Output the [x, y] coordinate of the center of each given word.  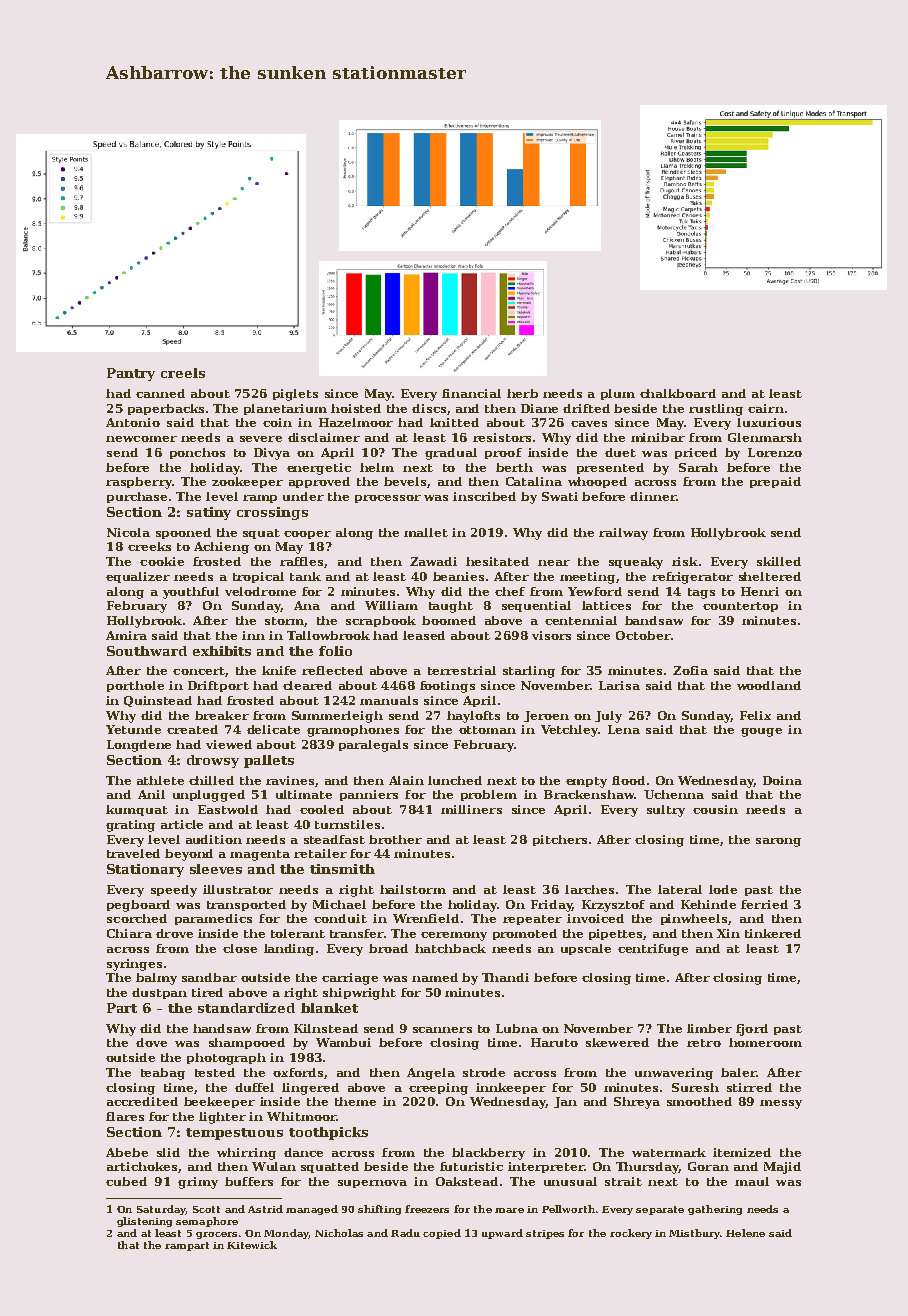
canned [160, 393]
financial [471, 393]
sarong [778, 842]
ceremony [454, 936]
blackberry [488, 1154]
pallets [269, 761]
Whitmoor [301, 1116]
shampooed [247, 1043]
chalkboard [678, 393]
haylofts [473, 717]
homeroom [765, 1042]
